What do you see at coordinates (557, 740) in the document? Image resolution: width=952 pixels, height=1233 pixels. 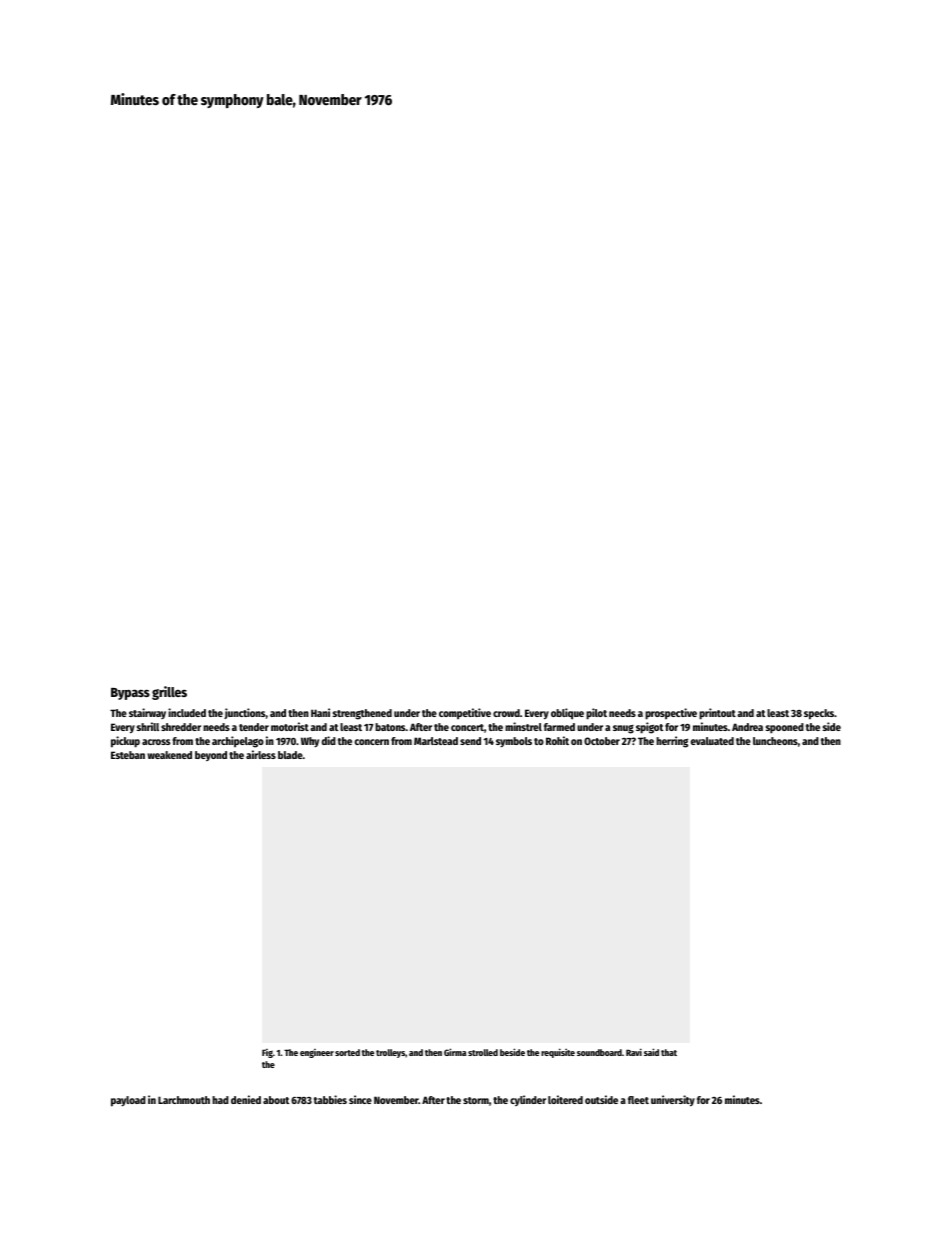 I see `Rohit` at bounding box center [557, 740].
